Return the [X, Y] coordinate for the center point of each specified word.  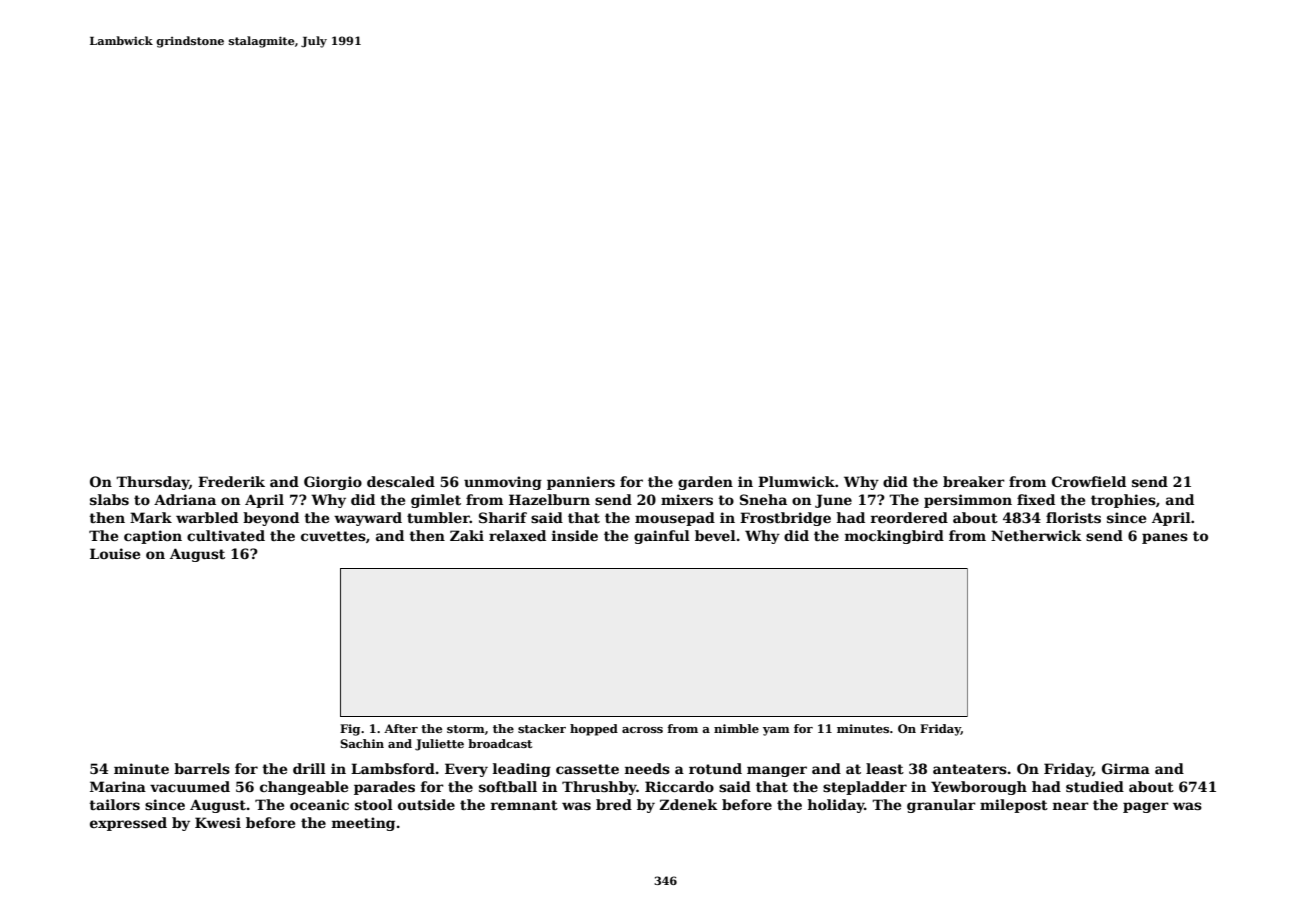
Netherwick [1036, 535]
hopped [594, 730]
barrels [202, 768]
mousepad [675, 519]
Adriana [185, 499]
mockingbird [894, 537]
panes [1165, 538]
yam [776, 731]
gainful [662, 537]
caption [153, 537]
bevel [715, 535]
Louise [115, 553]
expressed [128, 824]
